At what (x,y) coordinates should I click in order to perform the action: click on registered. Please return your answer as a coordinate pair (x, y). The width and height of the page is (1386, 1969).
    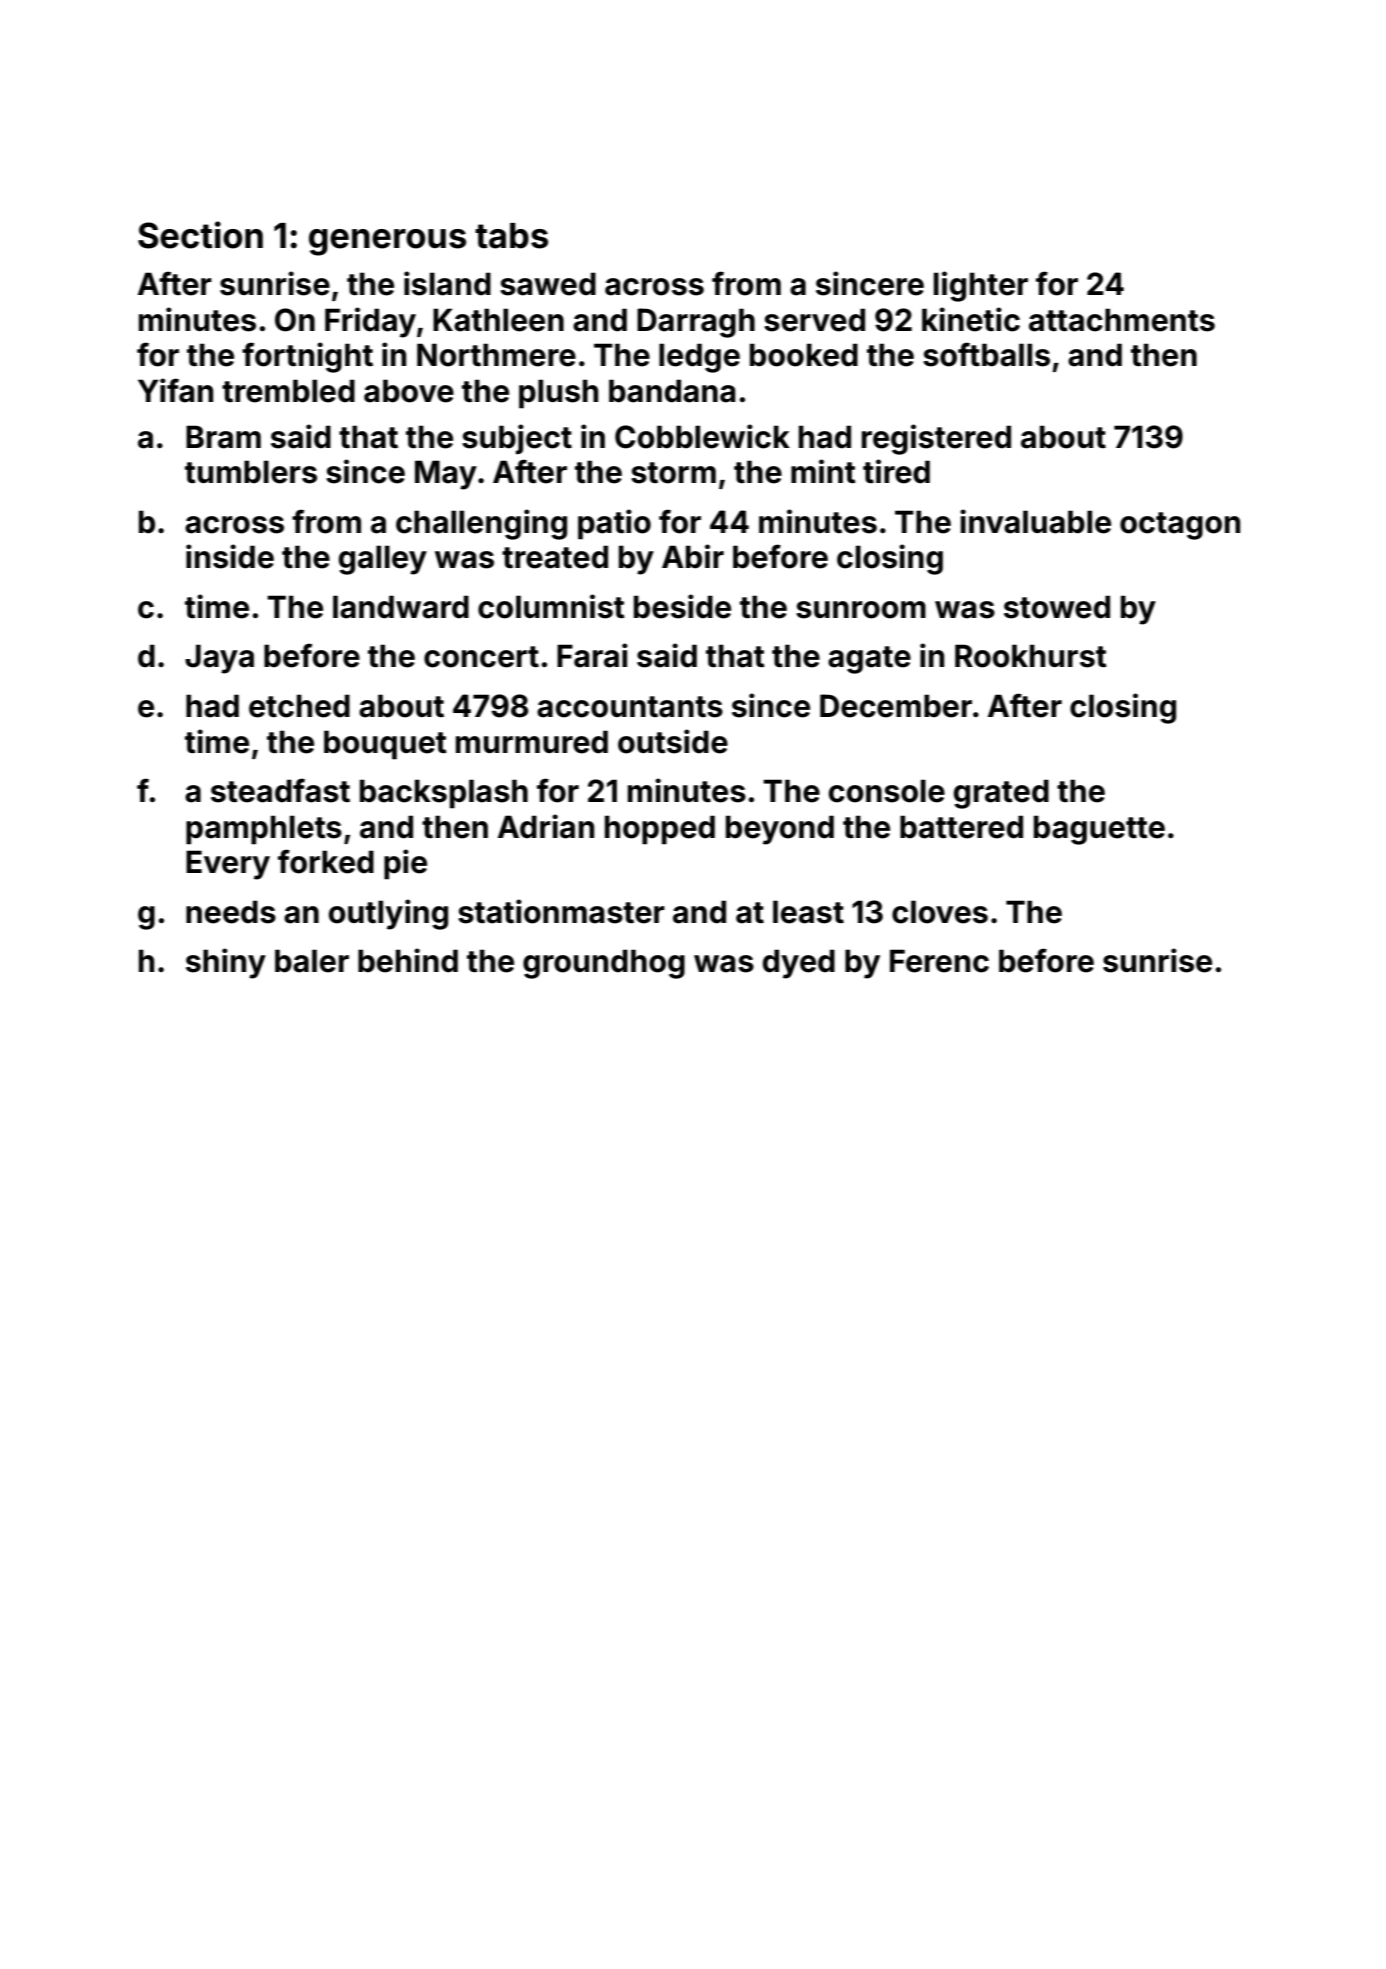
    Looking at the image, I should click on (936, 439).
